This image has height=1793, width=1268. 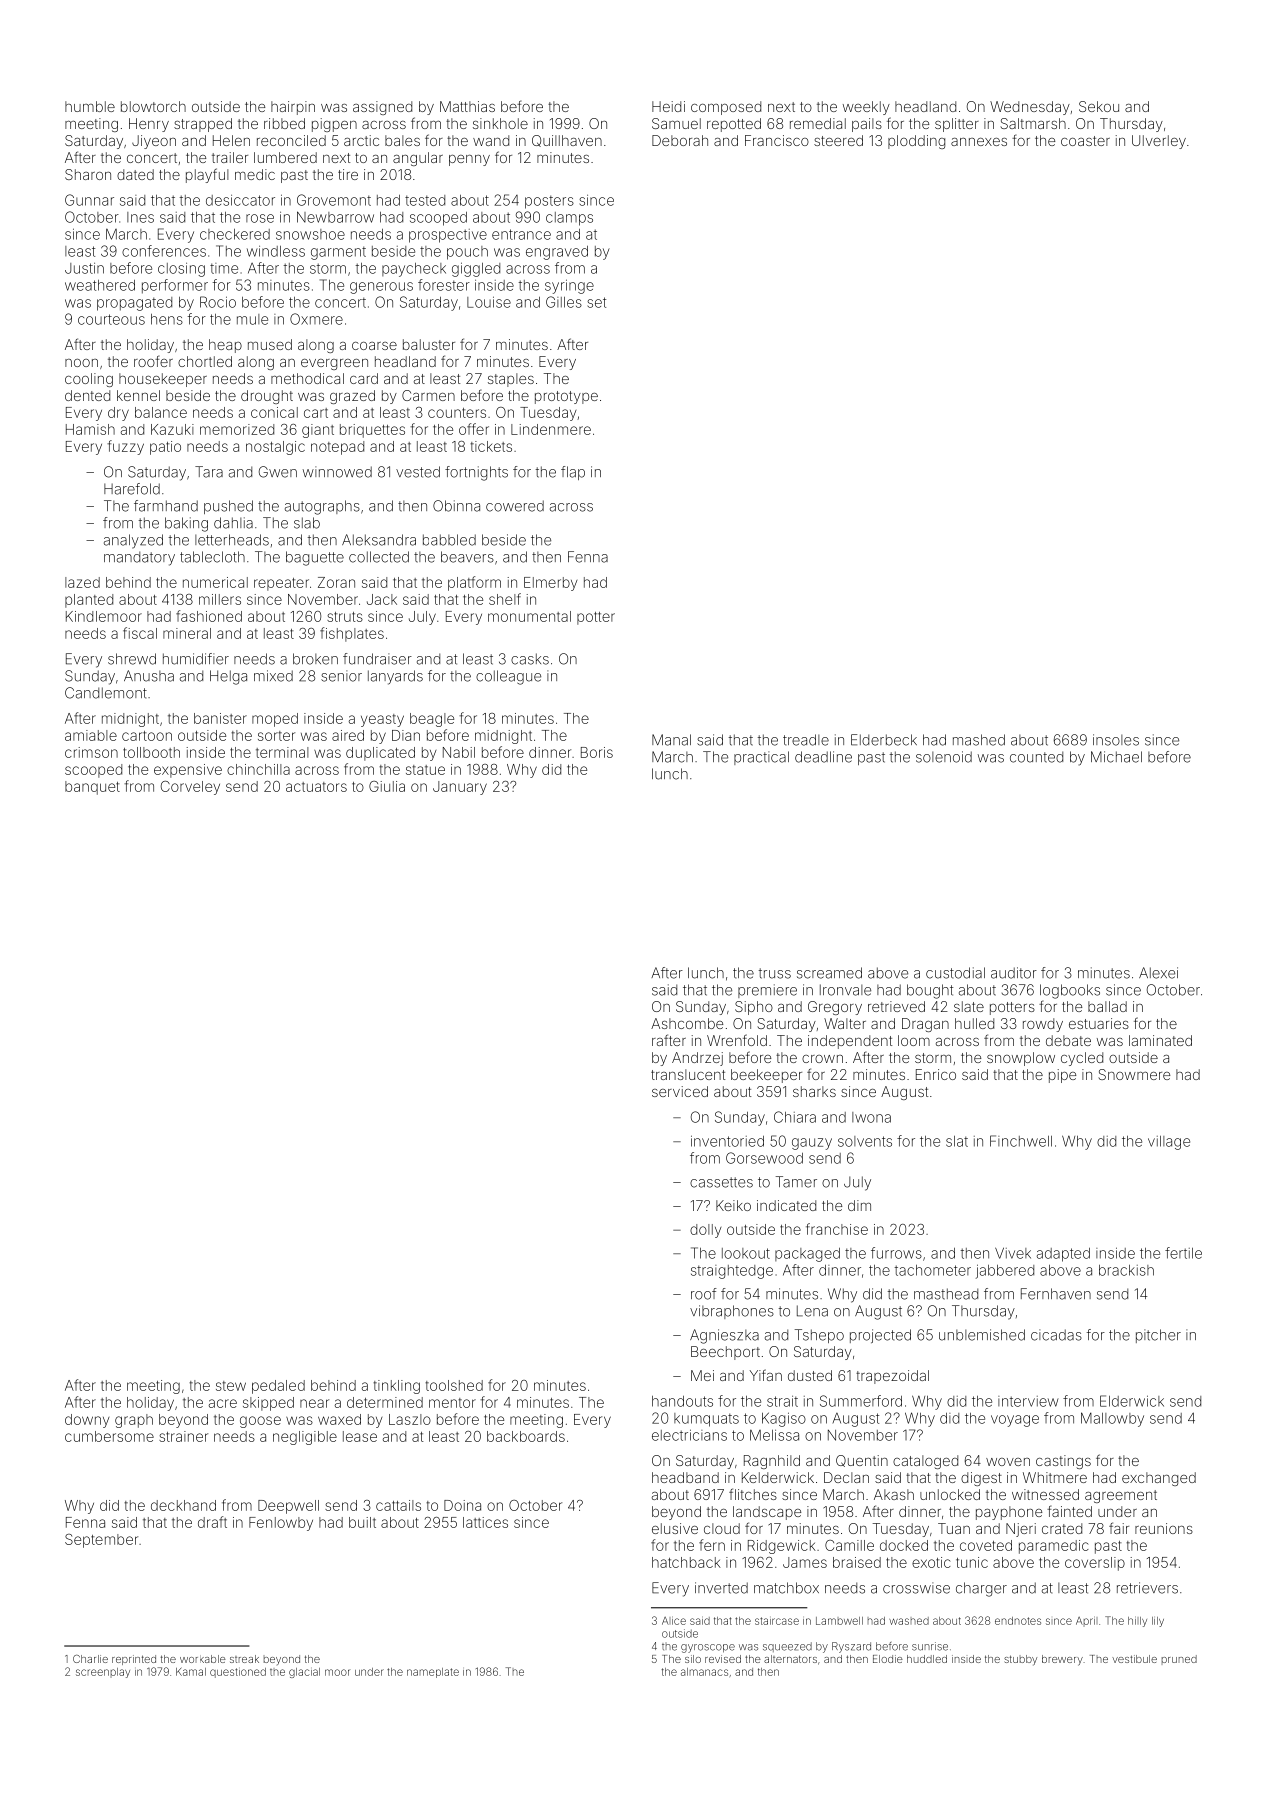 I want to click on struts, so click(x=345, y=617).
